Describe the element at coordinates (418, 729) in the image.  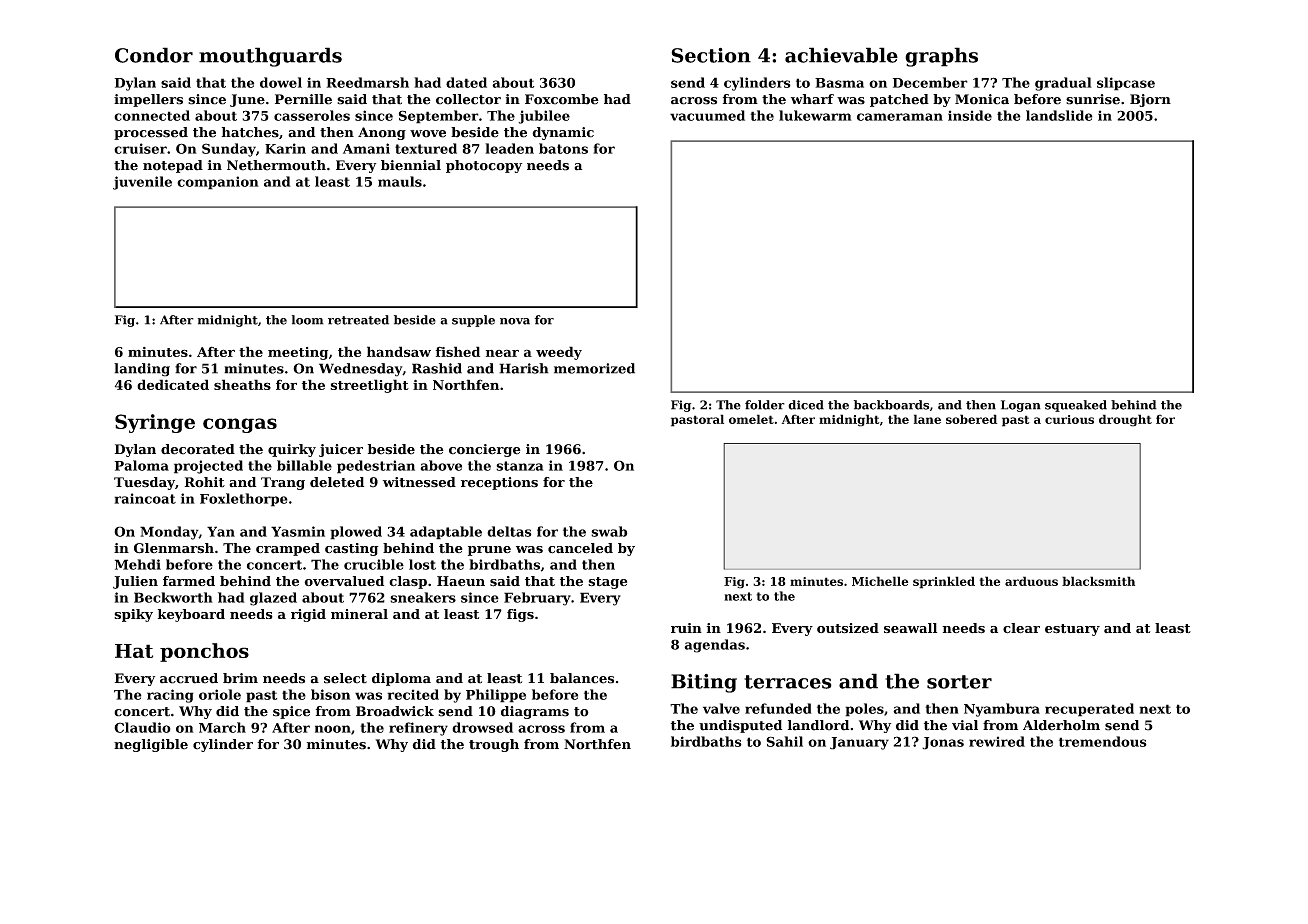
I see `refinery` at that location.
